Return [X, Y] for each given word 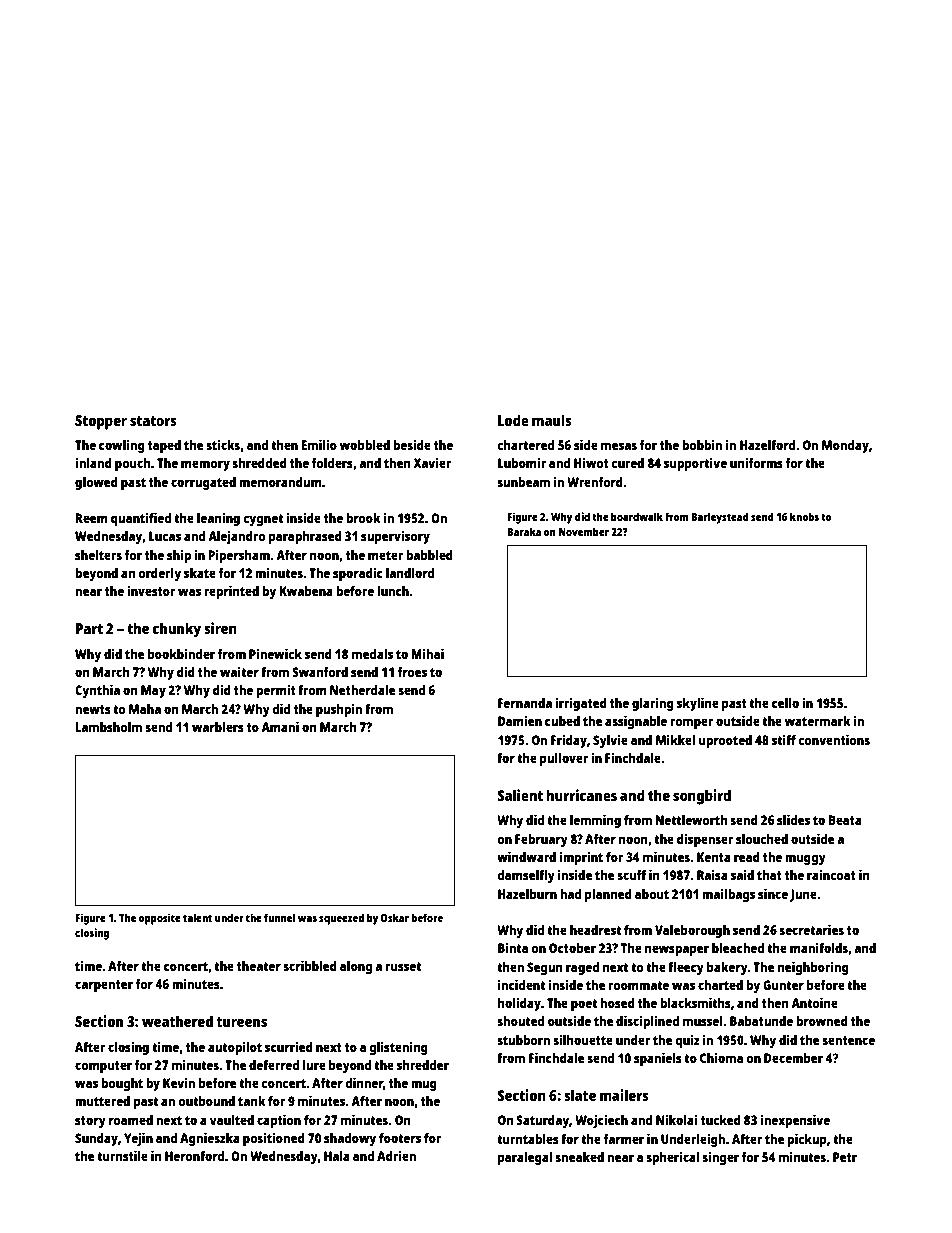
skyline [698, 704]
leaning [218, 519]
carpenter [104, 986]
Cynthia [97, 691]
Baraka [524, 531]
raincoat [831, 874]
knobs [804, 516]
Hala [337, 1156]
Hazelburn [527, 894]
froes [412, 672]
